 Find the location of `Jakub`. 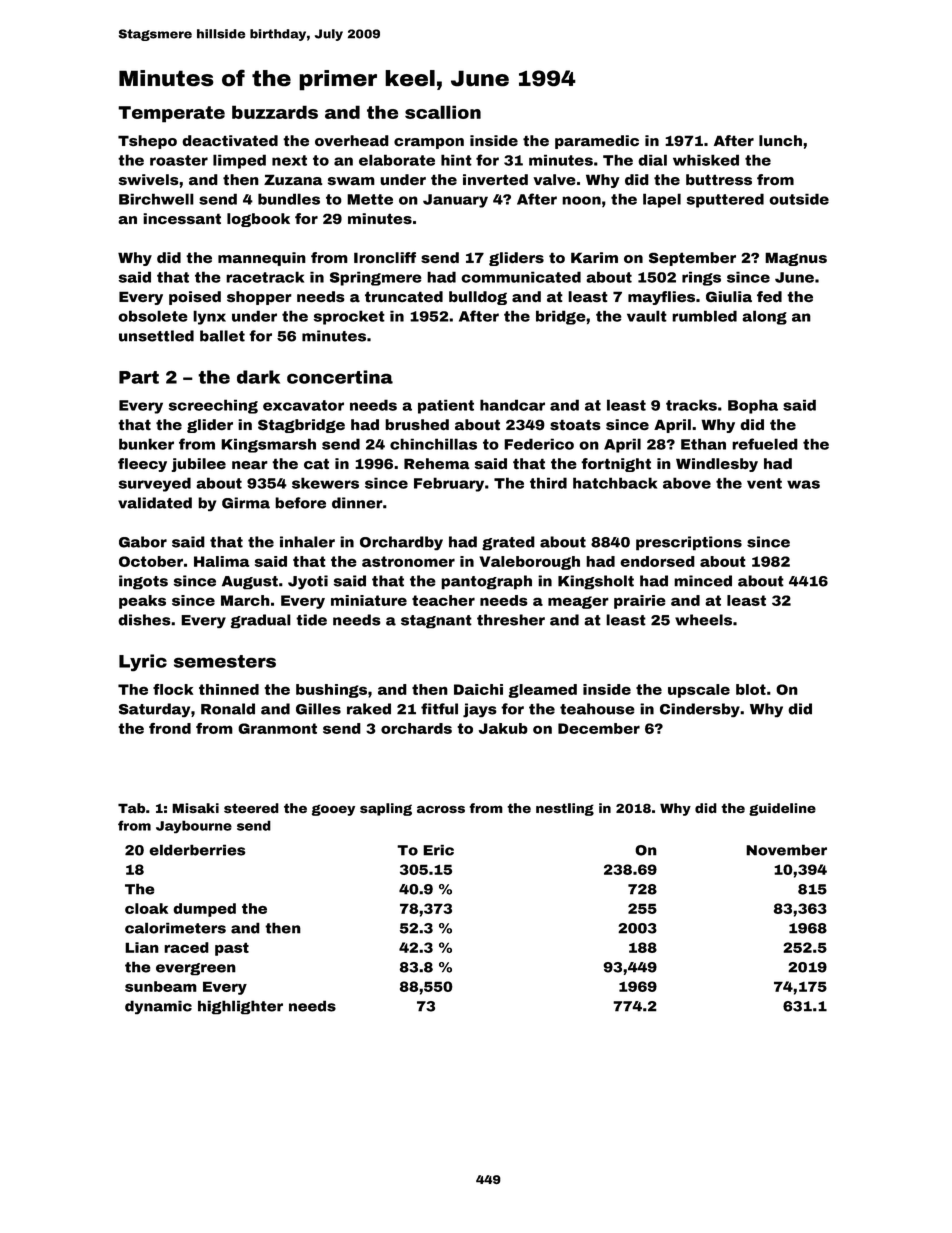

Jakub is located at coordinates (503, 728).
